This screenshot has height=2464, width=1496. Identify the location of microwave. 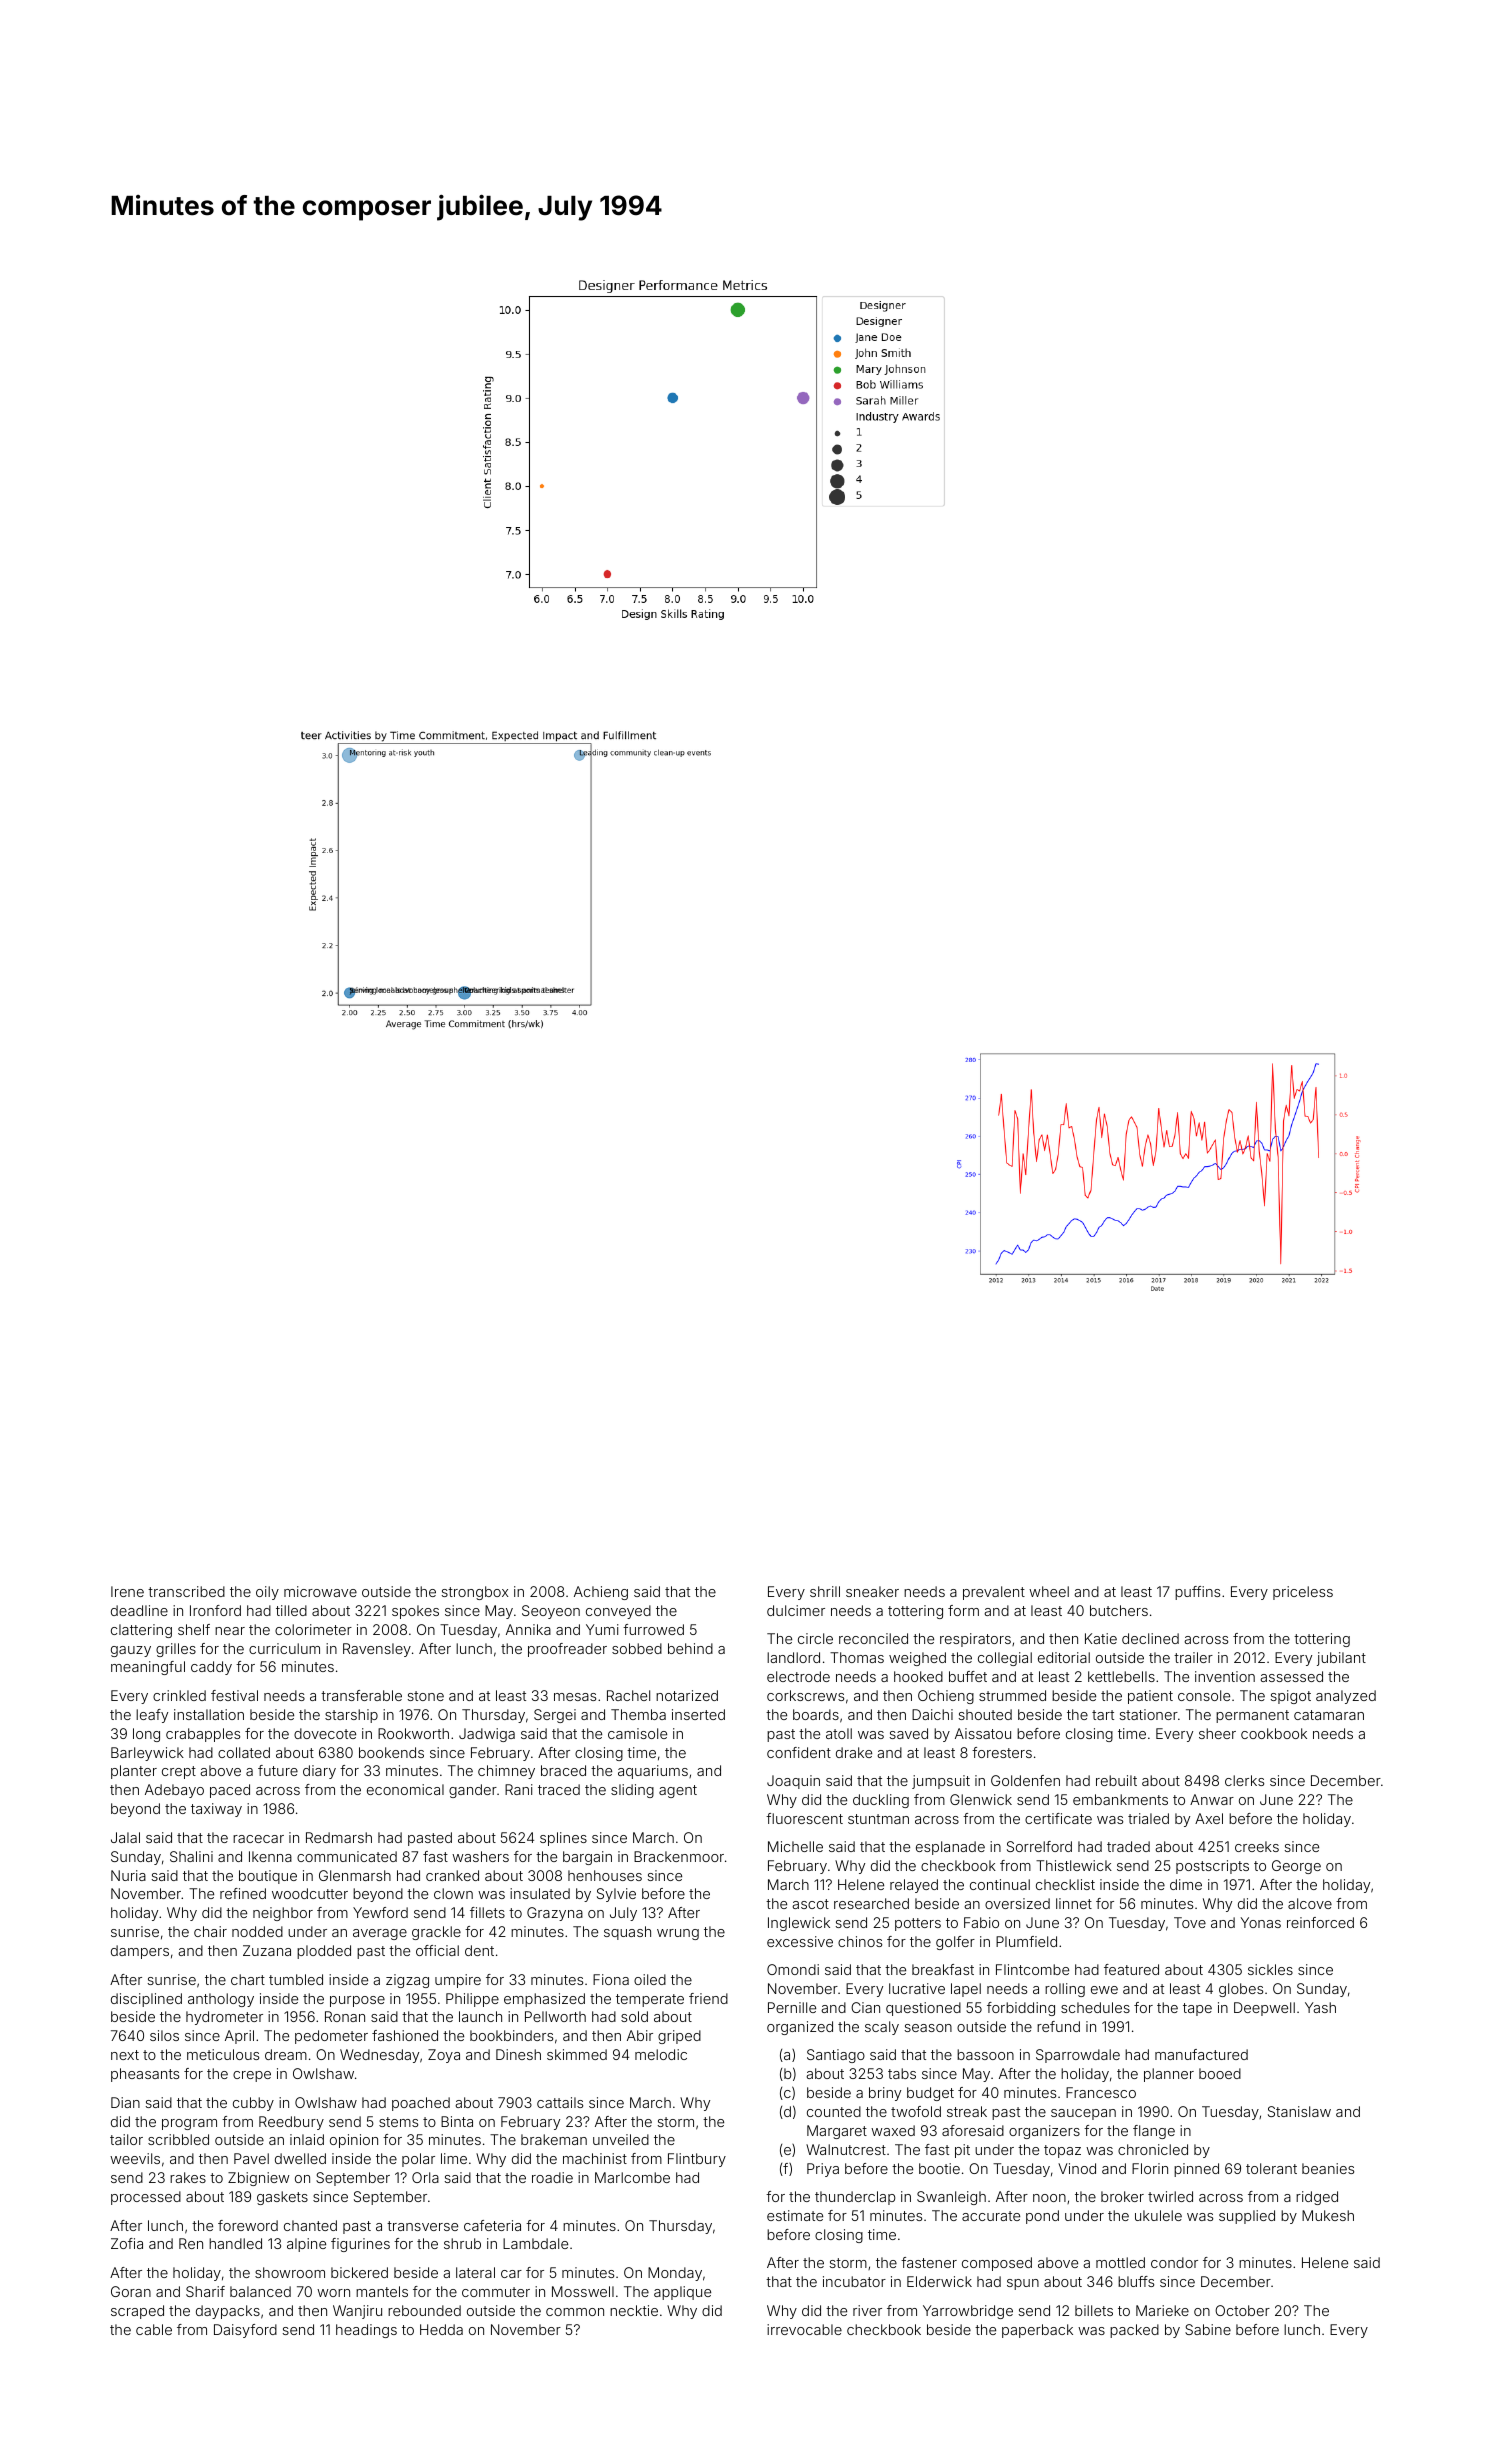
(320, 1591).
